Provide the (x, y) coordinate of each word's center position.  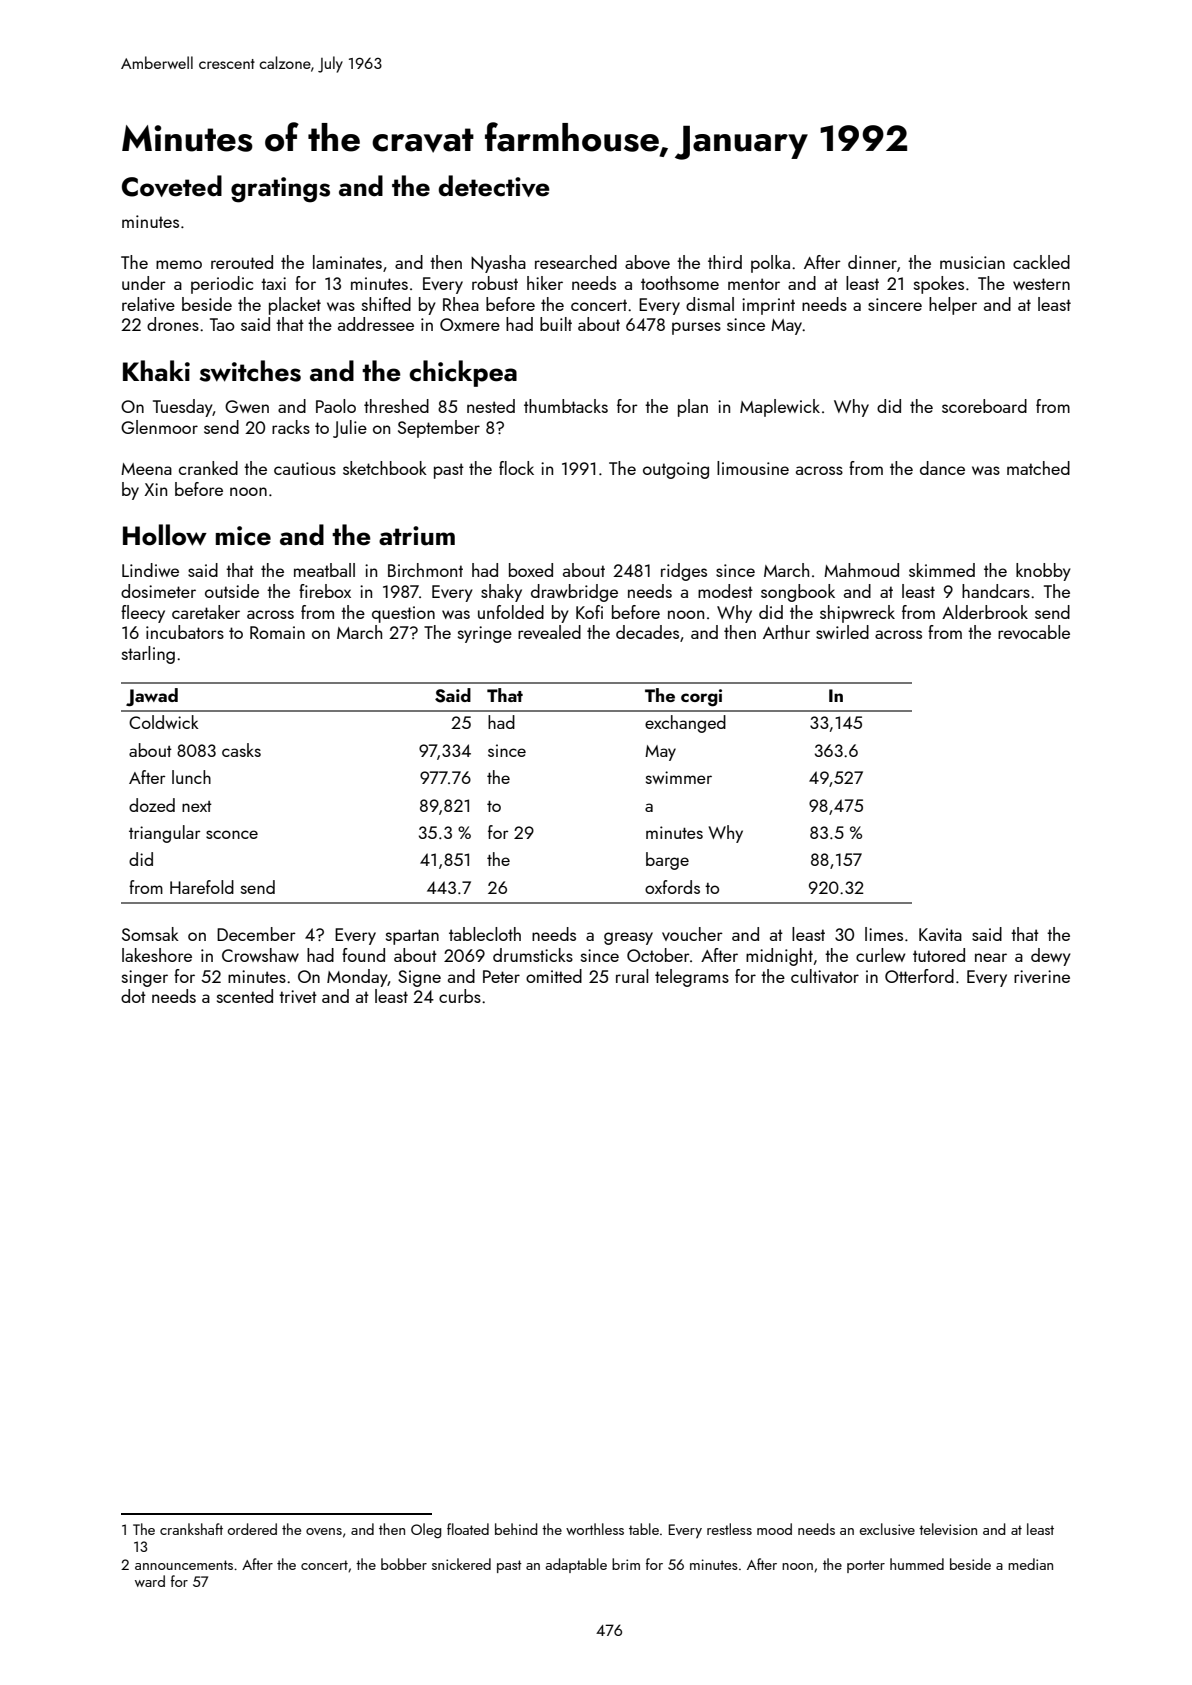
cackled (1041, 262)
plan (693, 408)
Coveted (172, 186)
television (948, 1529)
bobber (404, 1564)
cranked (208, 468)
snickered (461, 1564)
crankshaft (191, 1529)
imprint (768, 306)
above (647, 262)
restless (729, 1529)
